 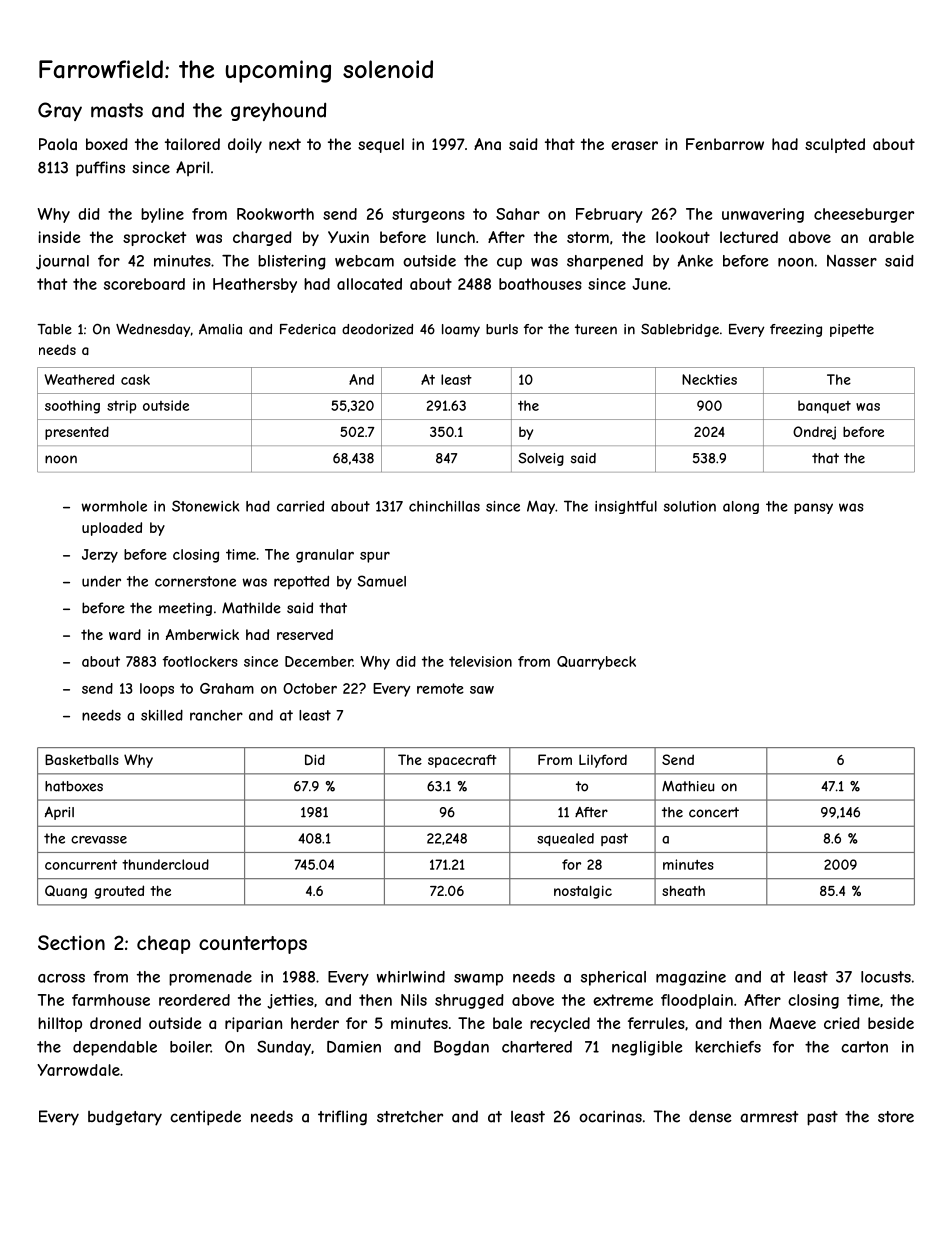 What do you see at coordinates (478, 980) in the page?
I see `swamp` at bounding box center [478, 980].
